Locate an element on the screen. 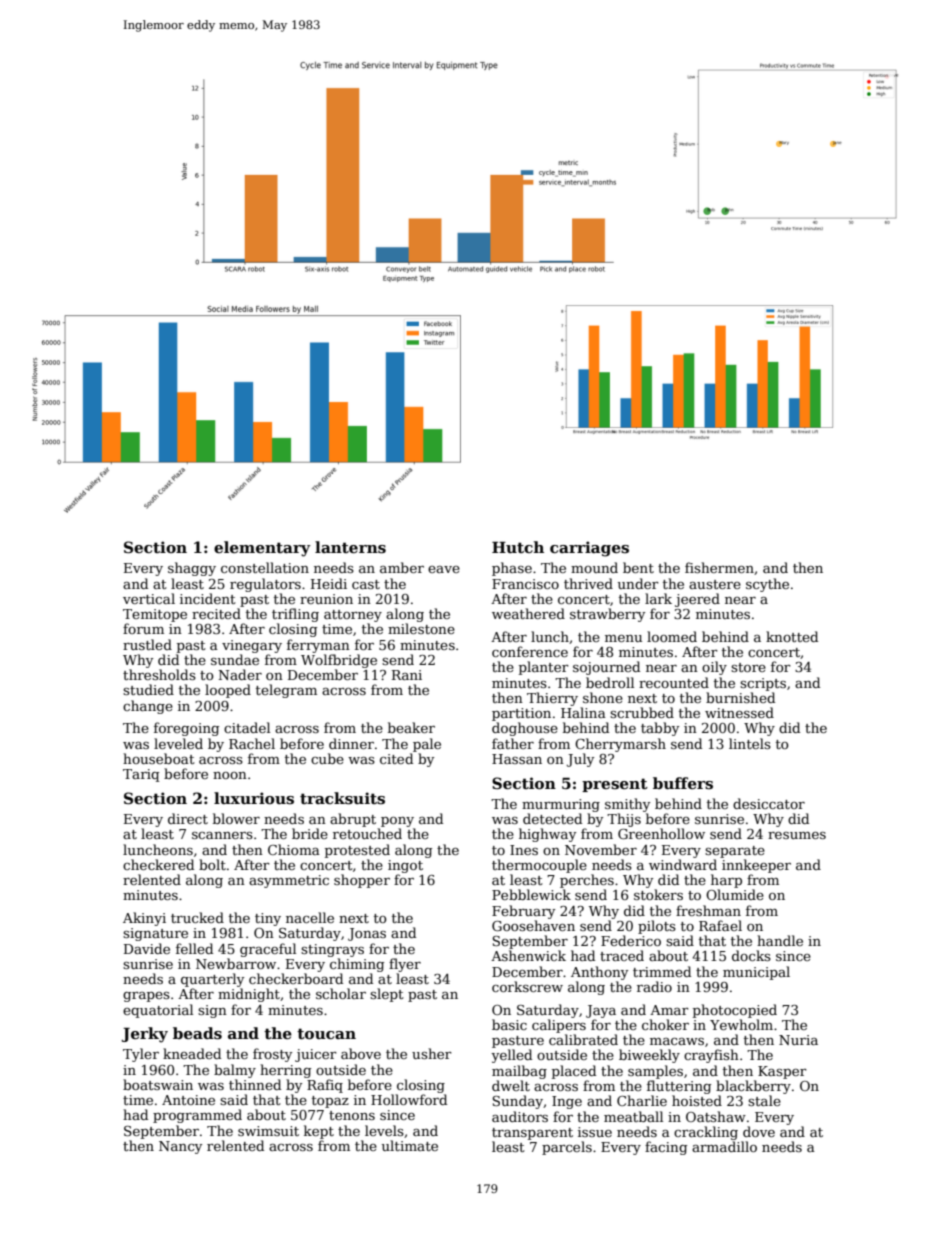  buffers is located at coordinates (683, 783).
